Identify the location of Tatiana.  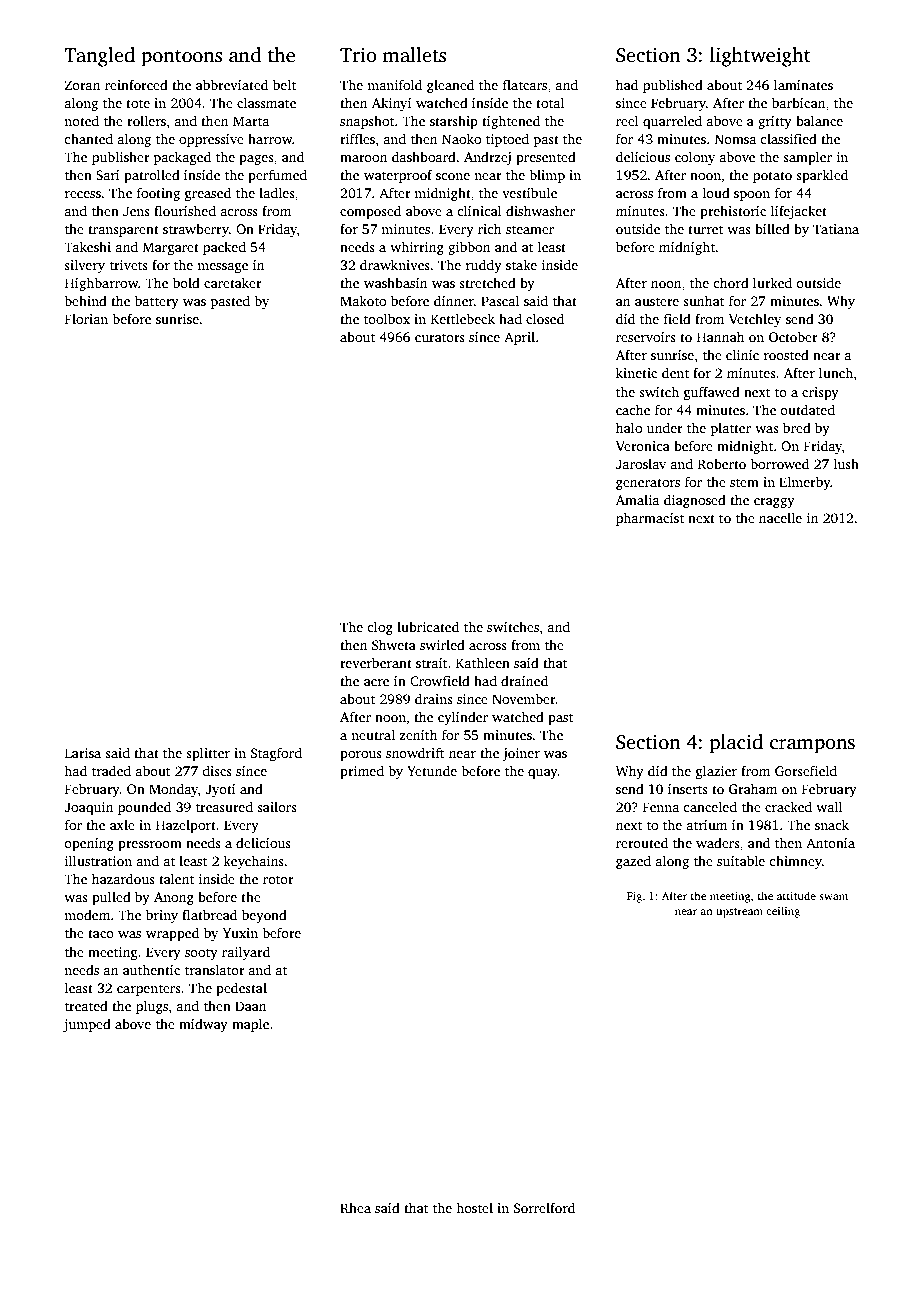
(836, 229).
